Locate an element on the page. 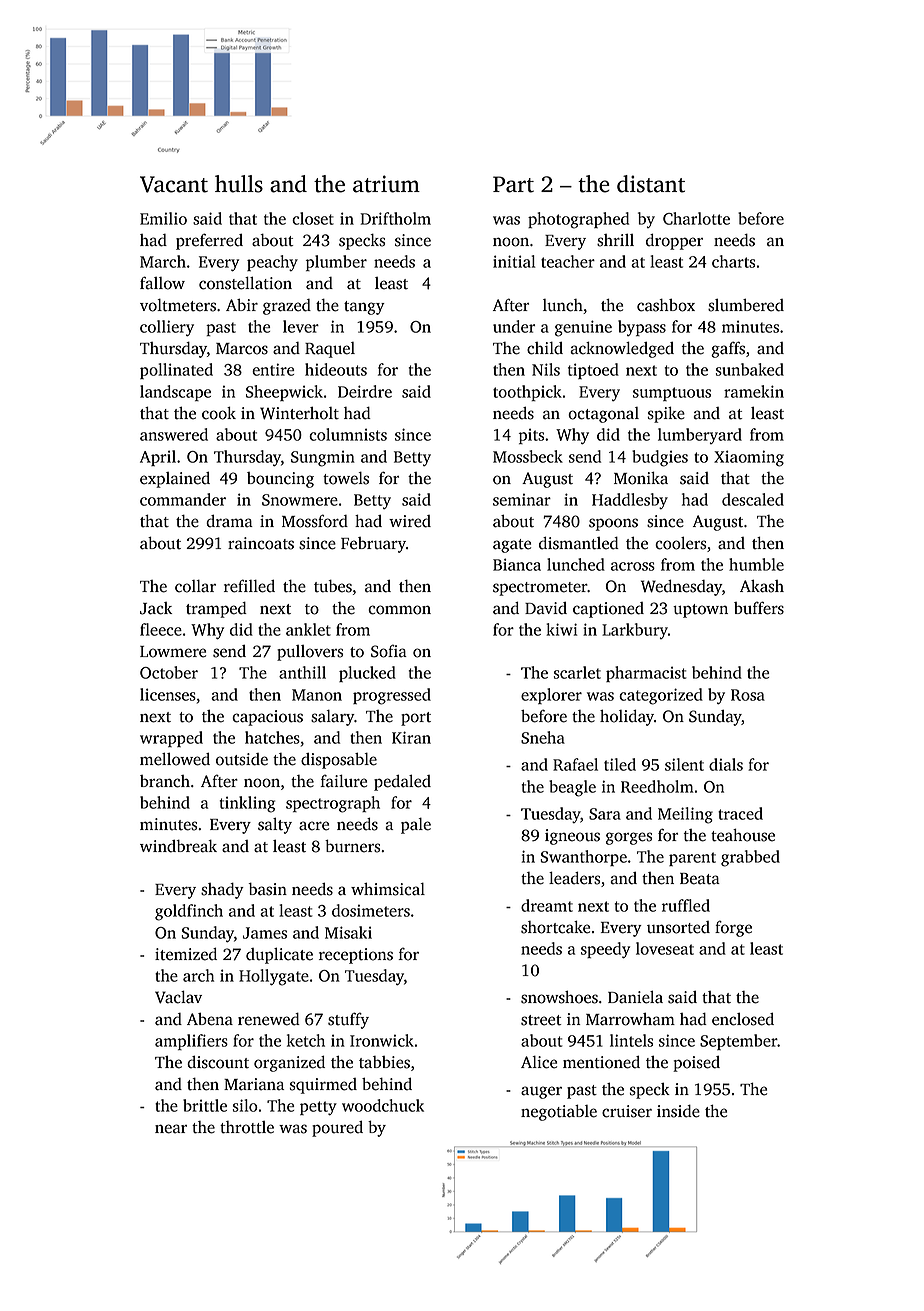 This page has width=924, height=1311. dosimeters is located at coordinates (371, 910).
